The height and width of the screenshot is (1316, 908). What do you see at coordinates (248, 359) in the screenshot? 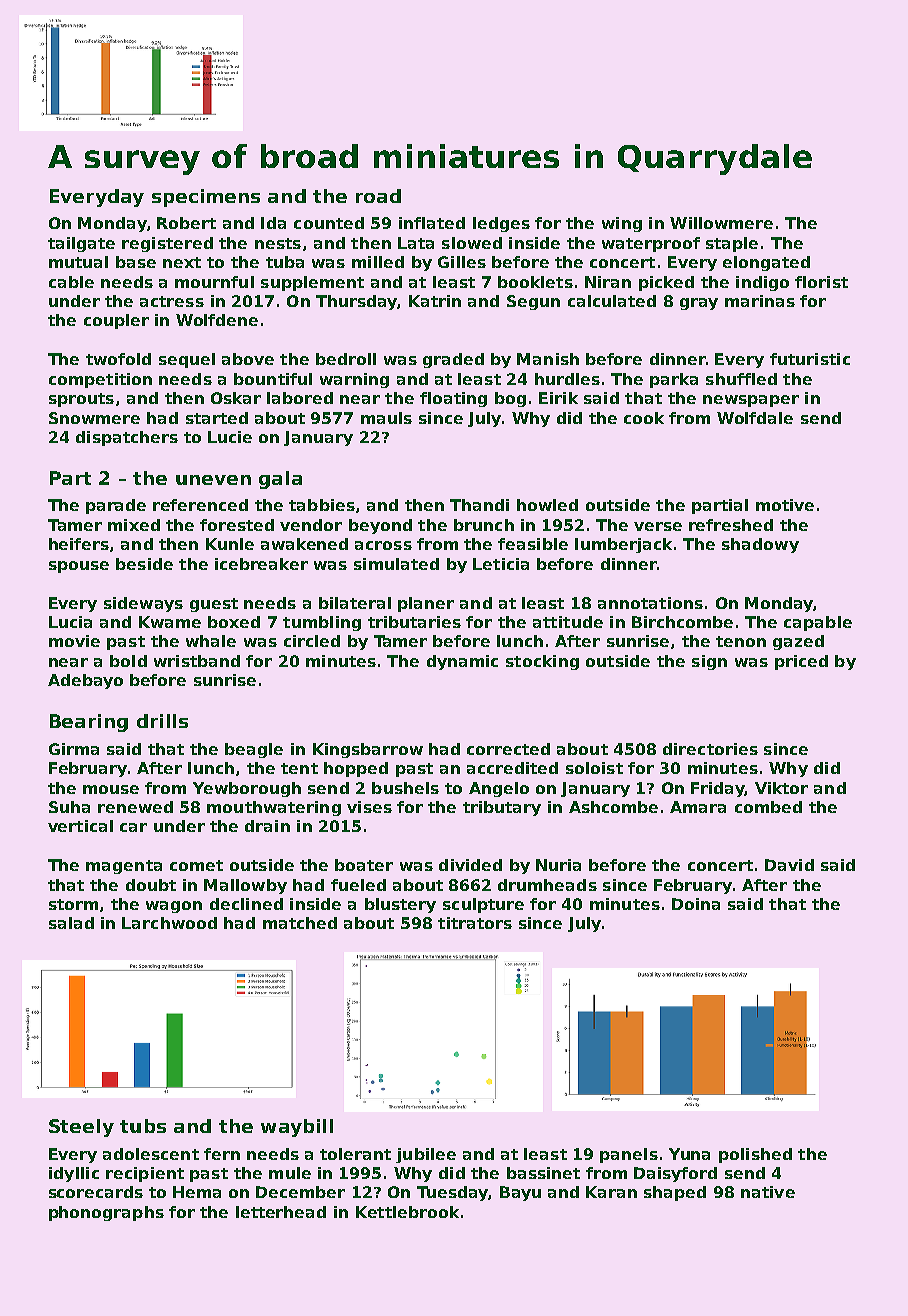
I see `above` at bounding box center [248, 359].
